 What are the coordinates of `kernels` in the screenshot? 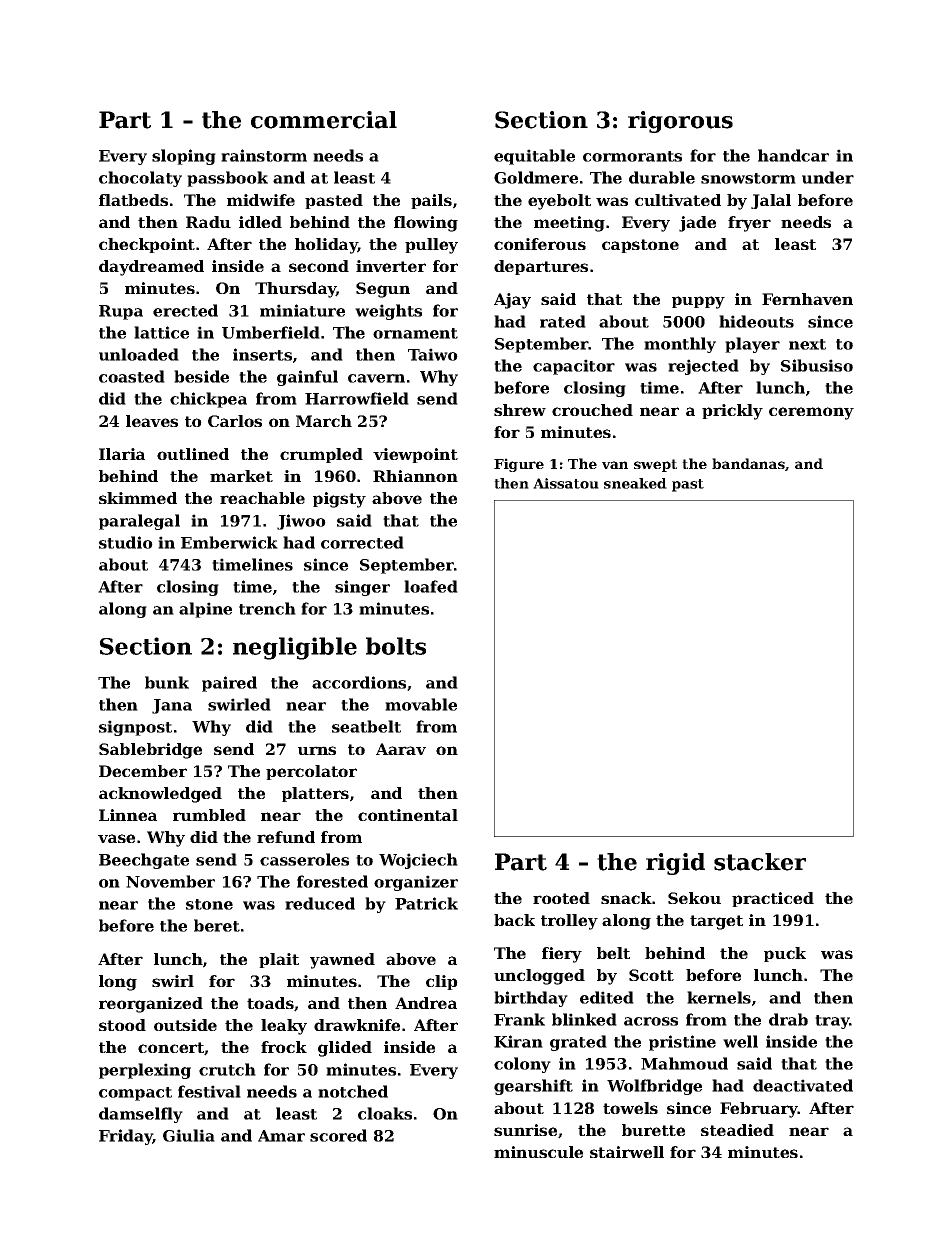 It's located at (719, 997).
